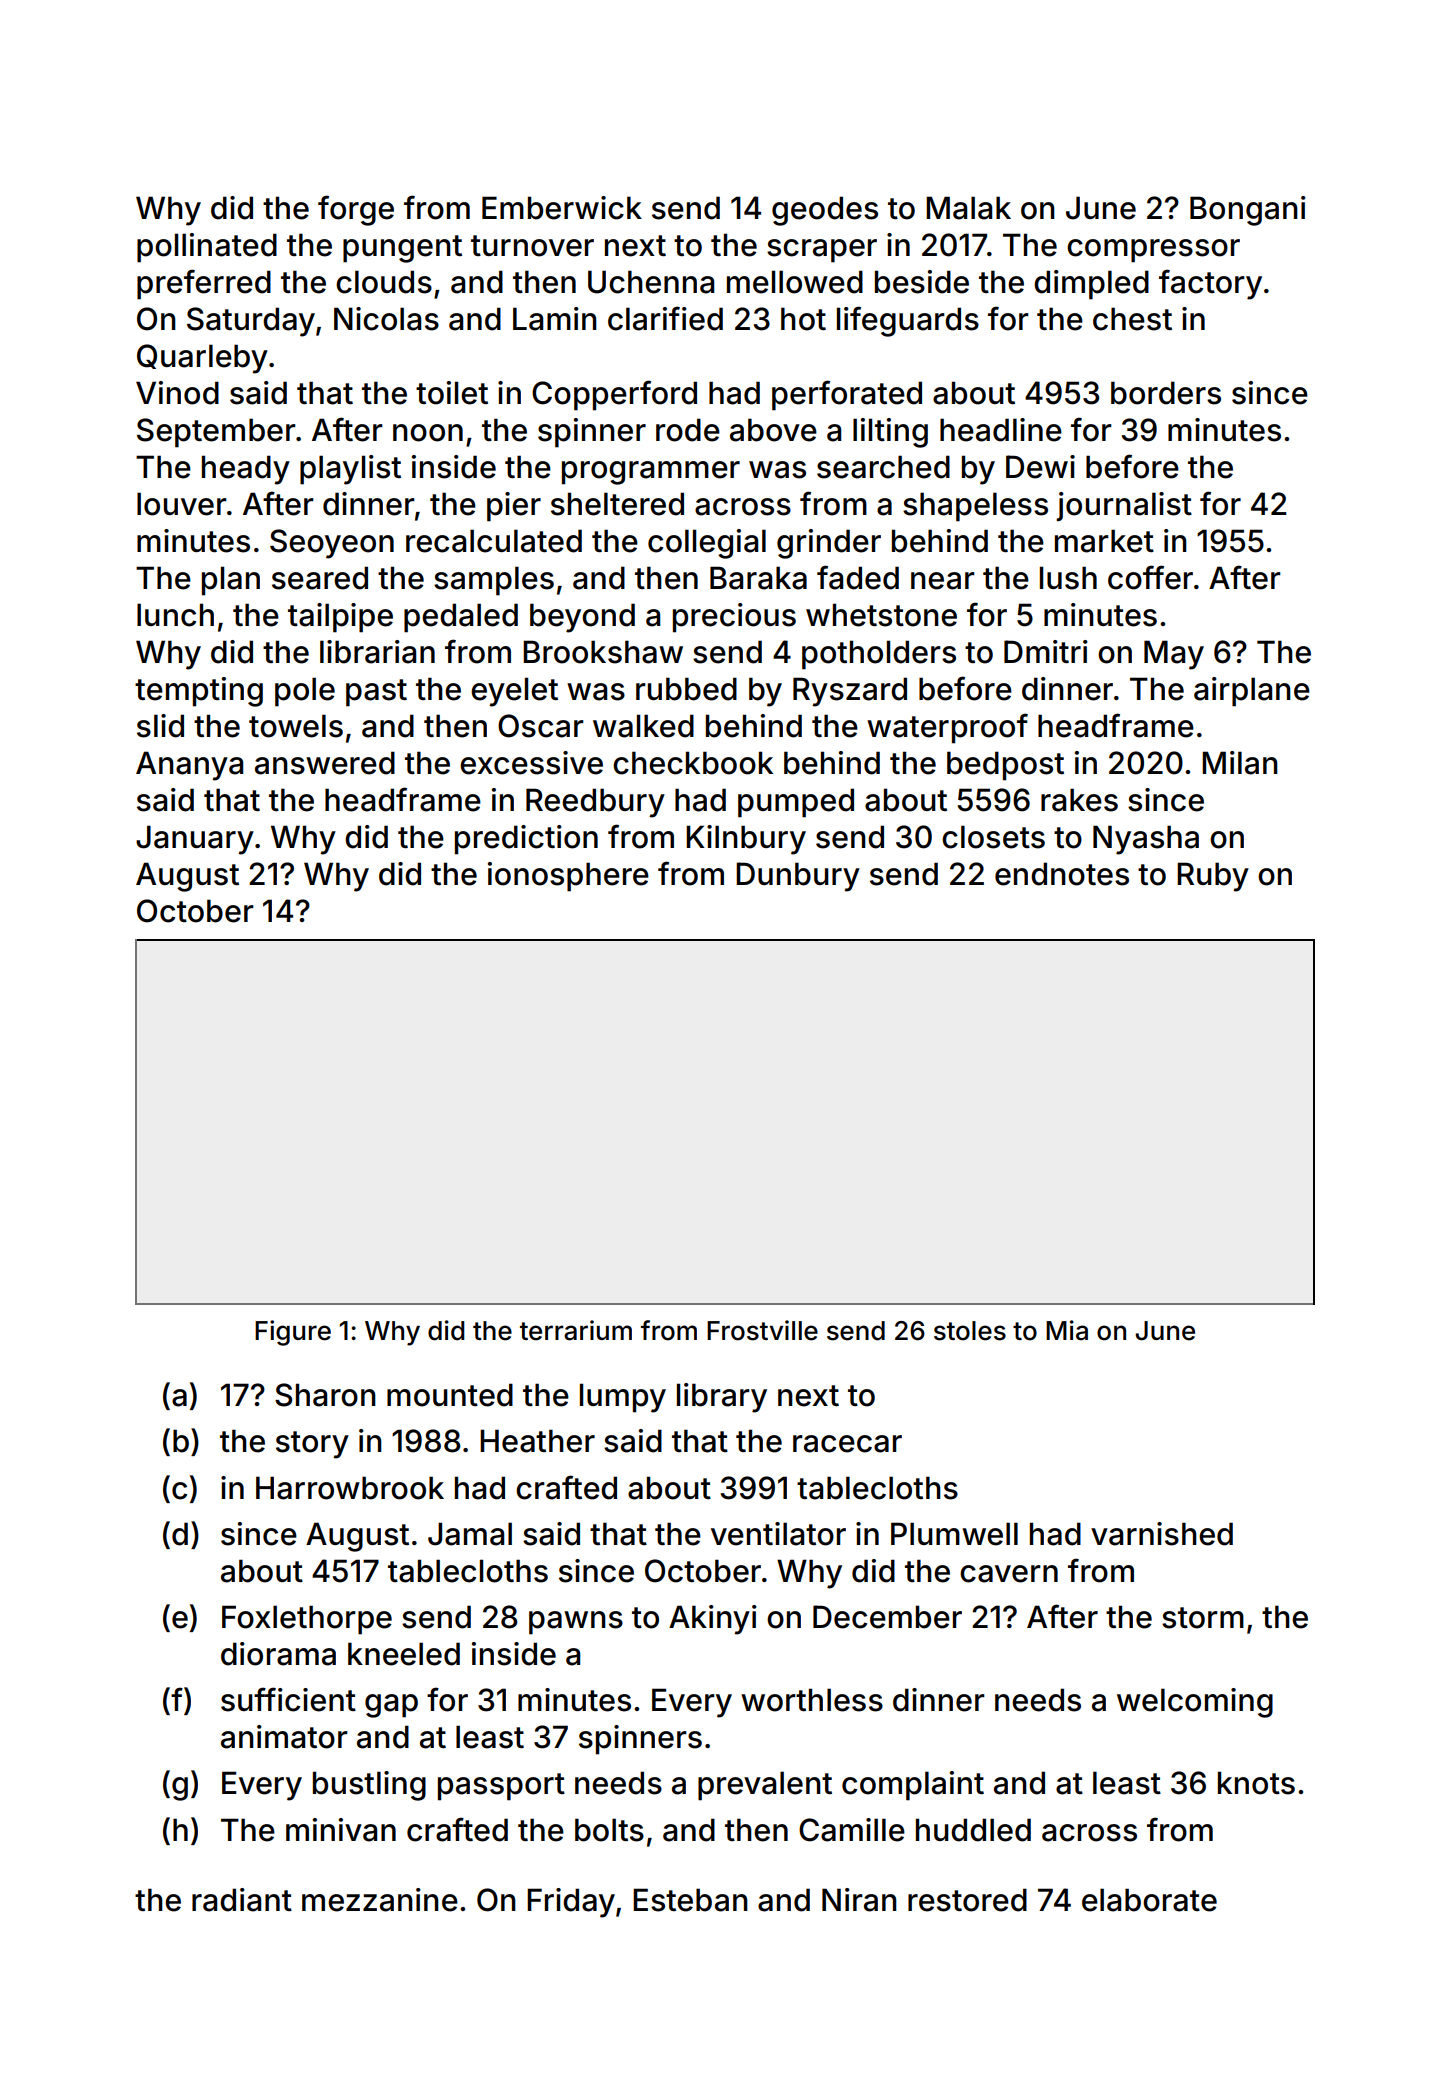 The height and width of the image is (2100, 1450). What do you see at coordinates (1195, 1703) in the image?
I see `welcoming` at bounding box center [1195, 1703].
